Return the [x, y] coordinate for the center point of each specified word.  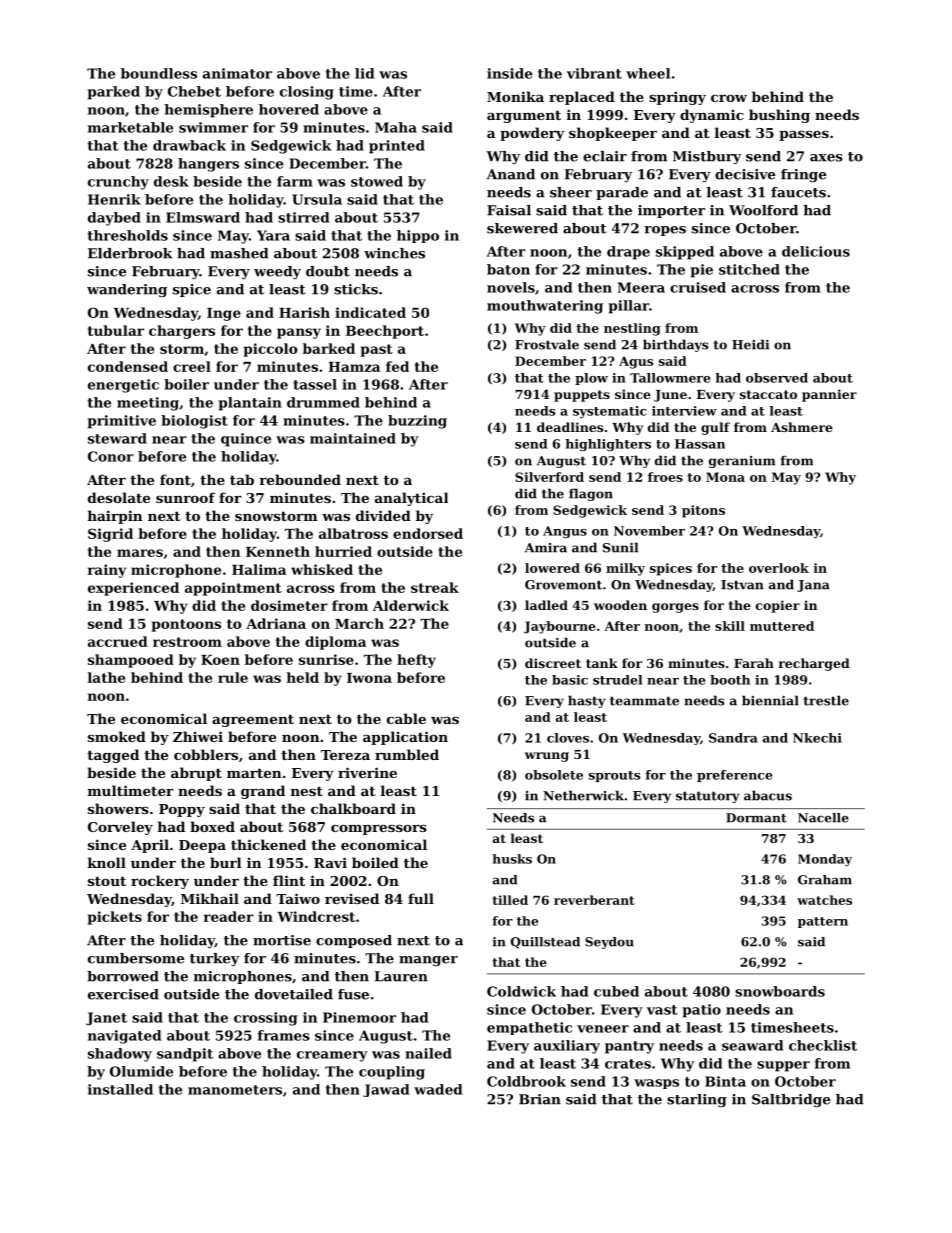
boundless [159, 73]
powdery [532, 134]
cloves [568, 738]
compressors [379, 830]
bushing [779, 116]
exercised [123, 994]
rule [233, 677]
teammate [644, 701]
